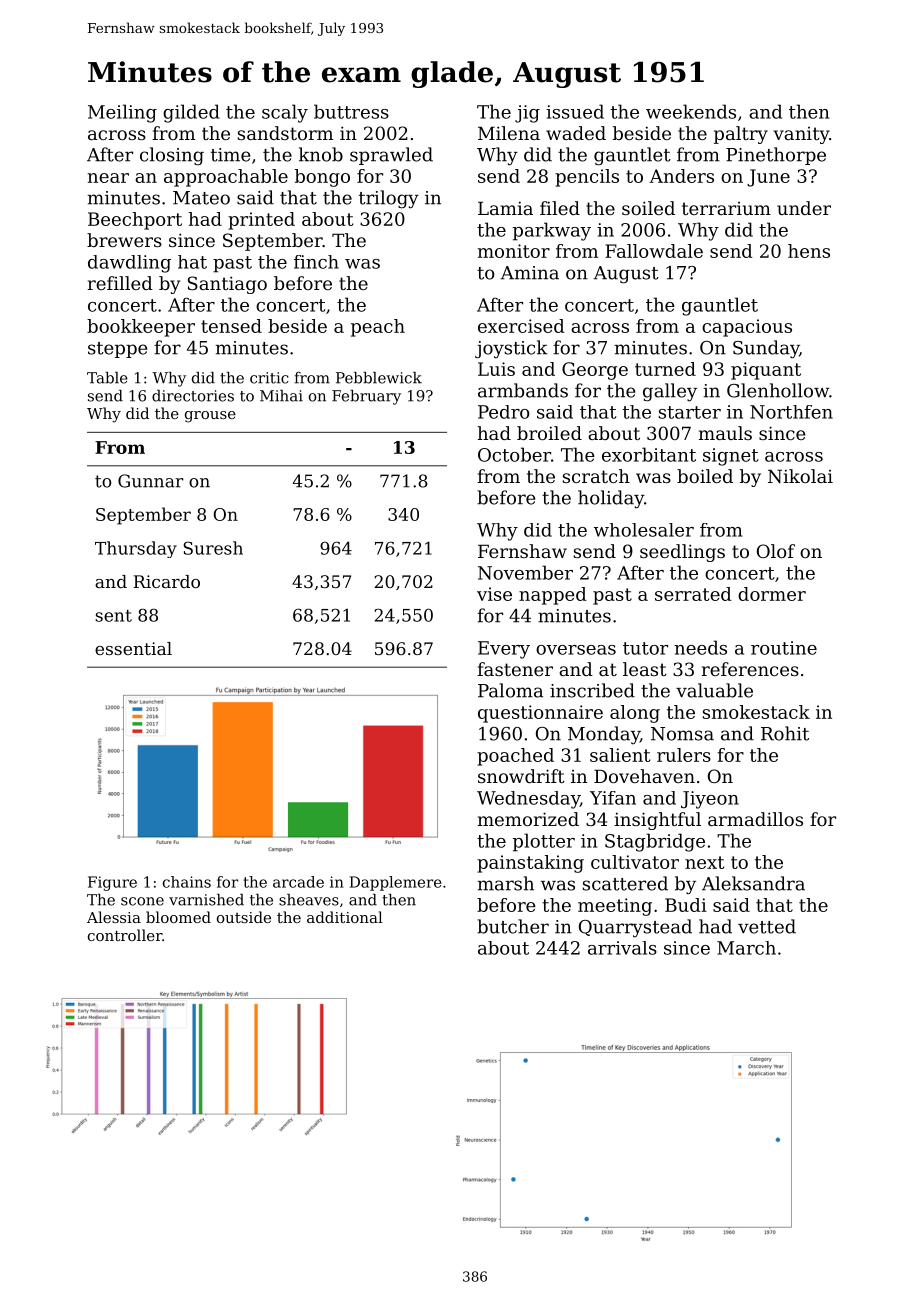  What do you see at coordinates (298, 882) in the document?
I see `arcade` at bounding box center [298, 882].
